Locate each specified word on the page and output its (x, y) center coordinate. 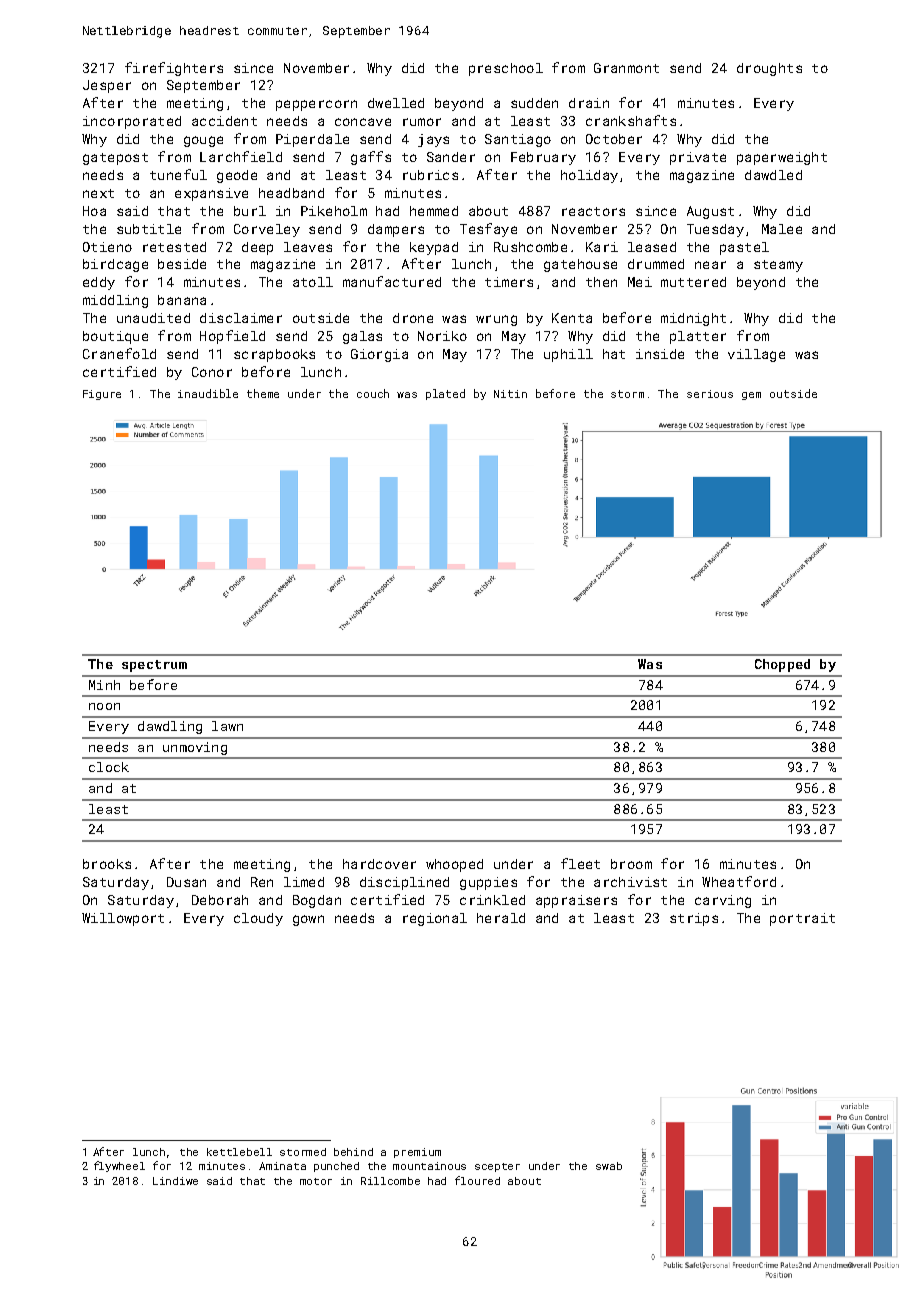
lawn (227, 726)
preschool (506, 69)
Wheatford (739, 881)
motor (316, 1181)
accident (224, 121)
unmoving (195, 748)
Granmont (626, 68)
